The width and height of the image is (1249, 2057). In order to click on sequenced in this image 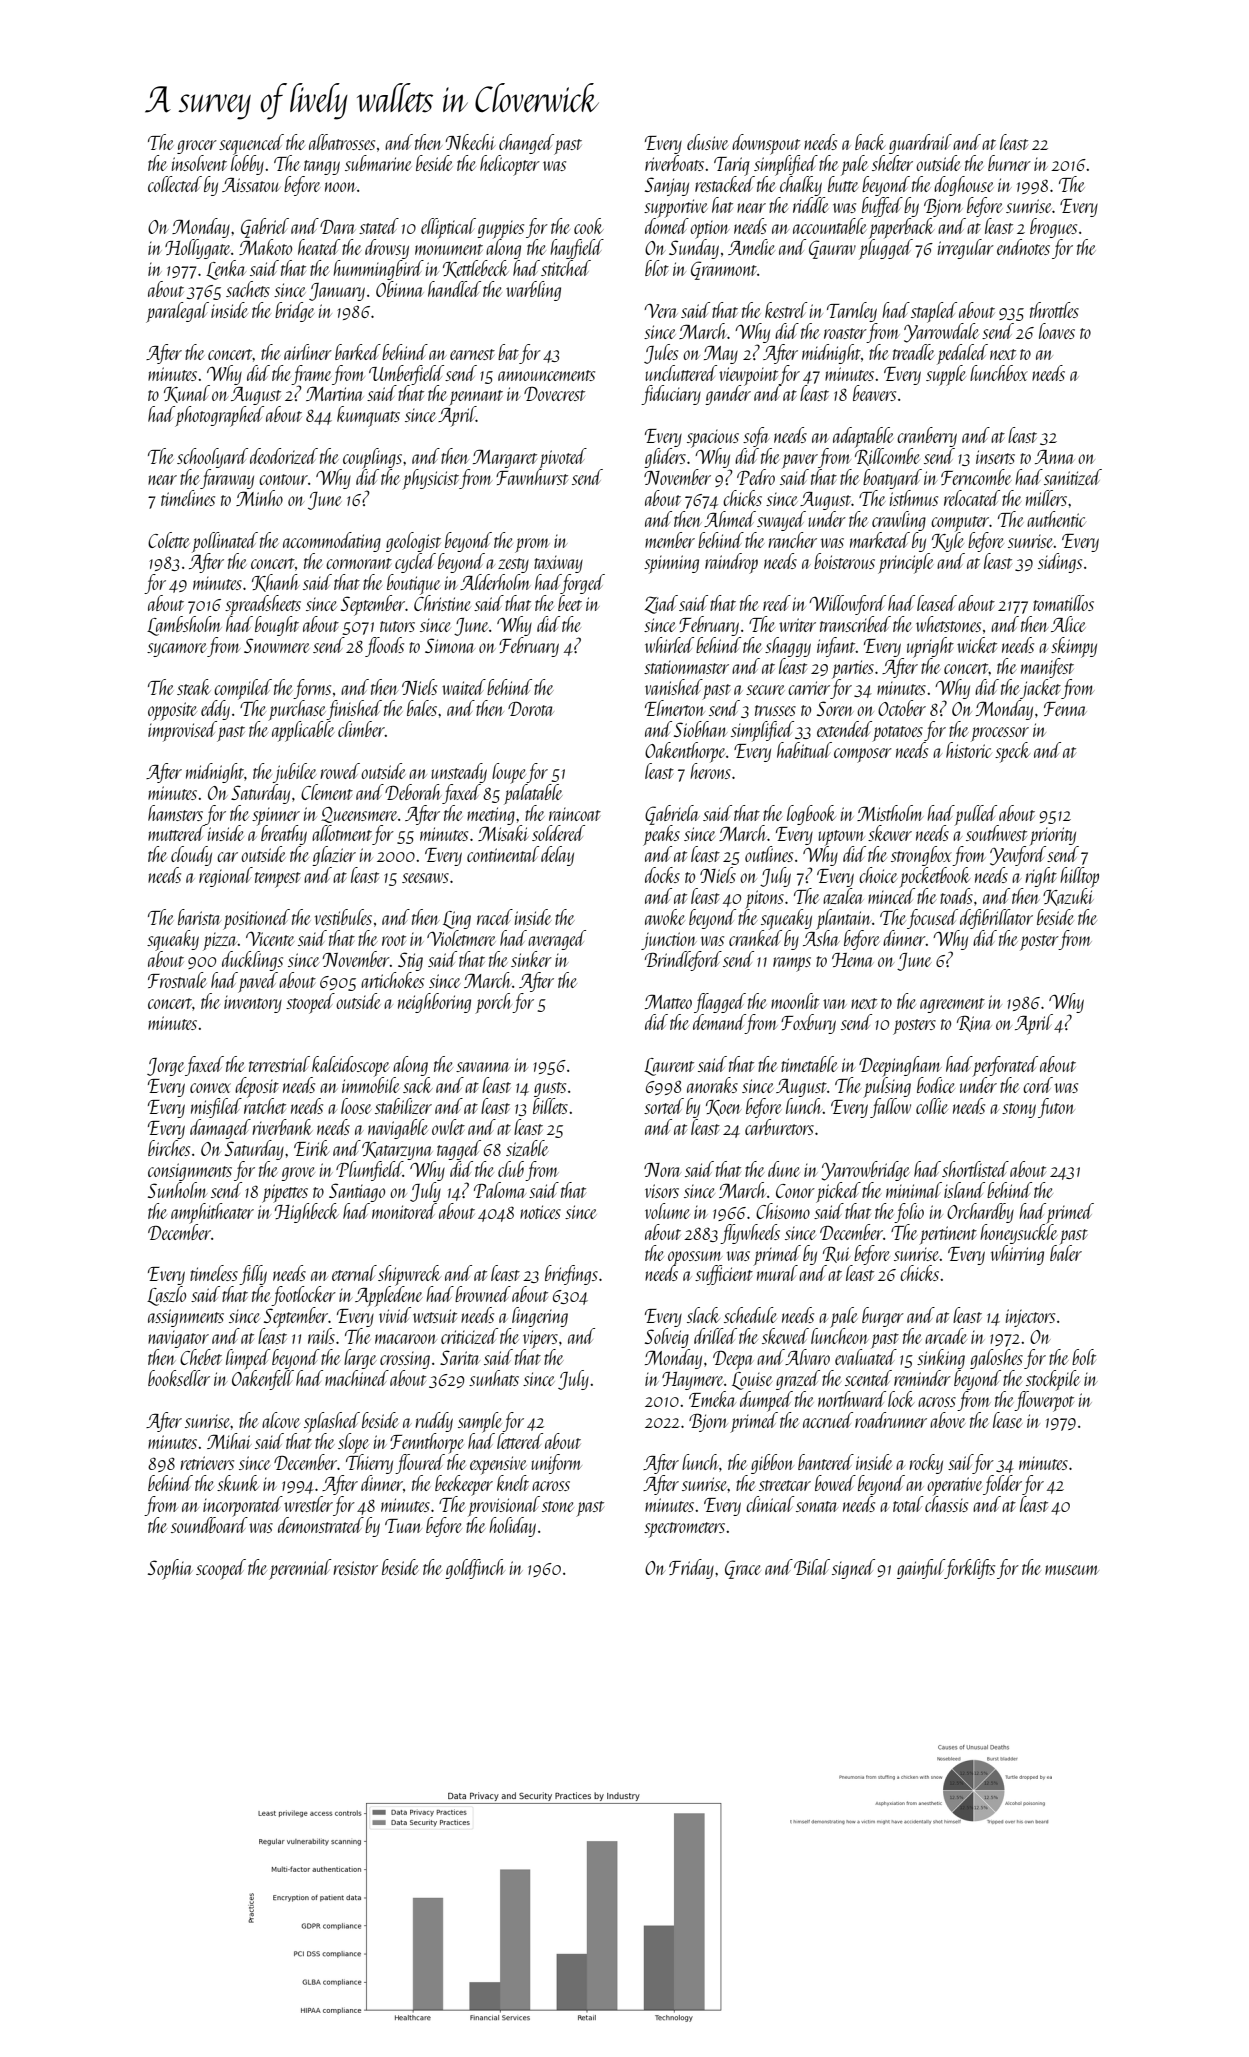, I will do `click(251, 144)`.
